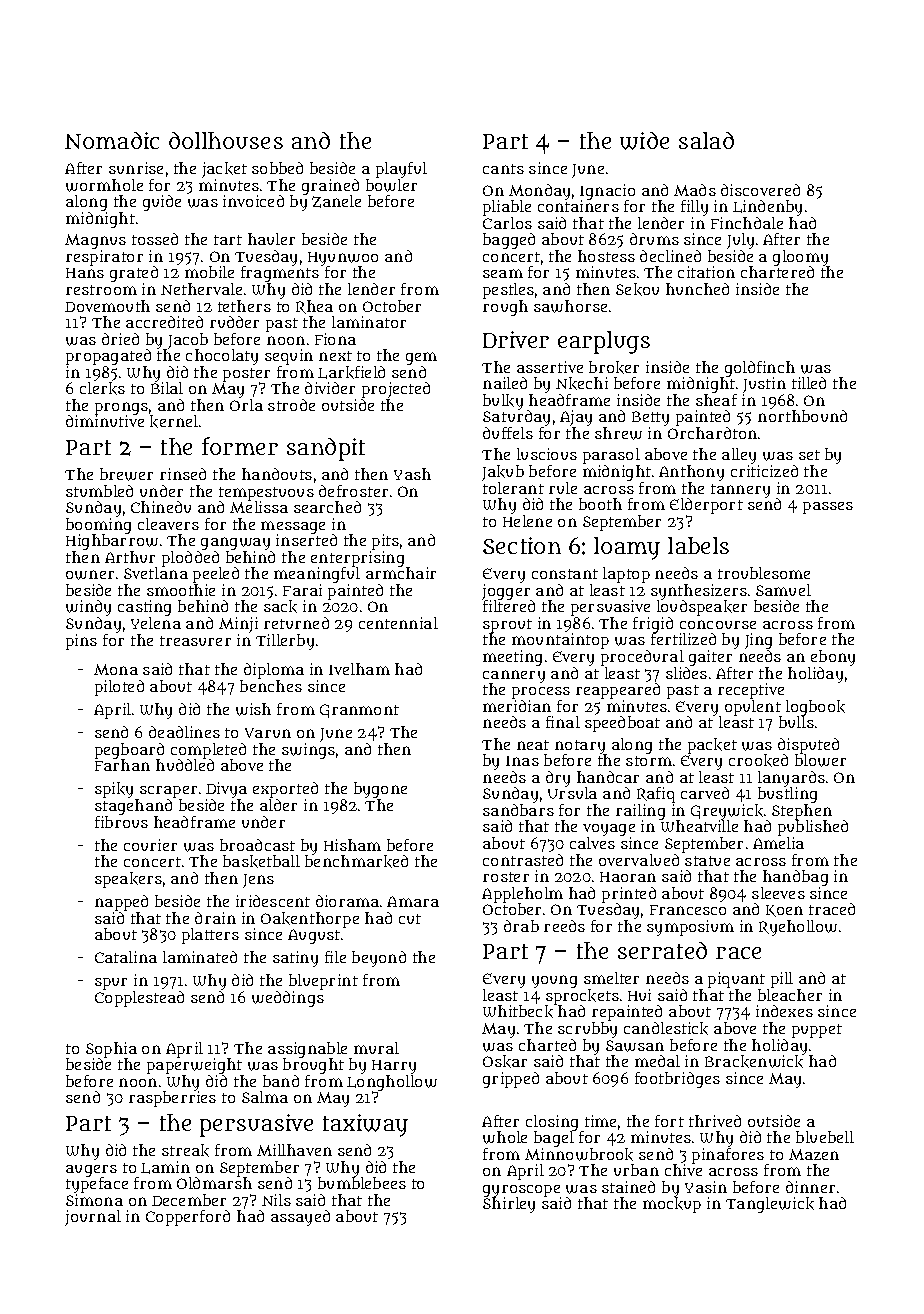 This page has width=924, height=1314. Describe the element at coordinates (516, 339) in the page. I see `Driver` at that location.
